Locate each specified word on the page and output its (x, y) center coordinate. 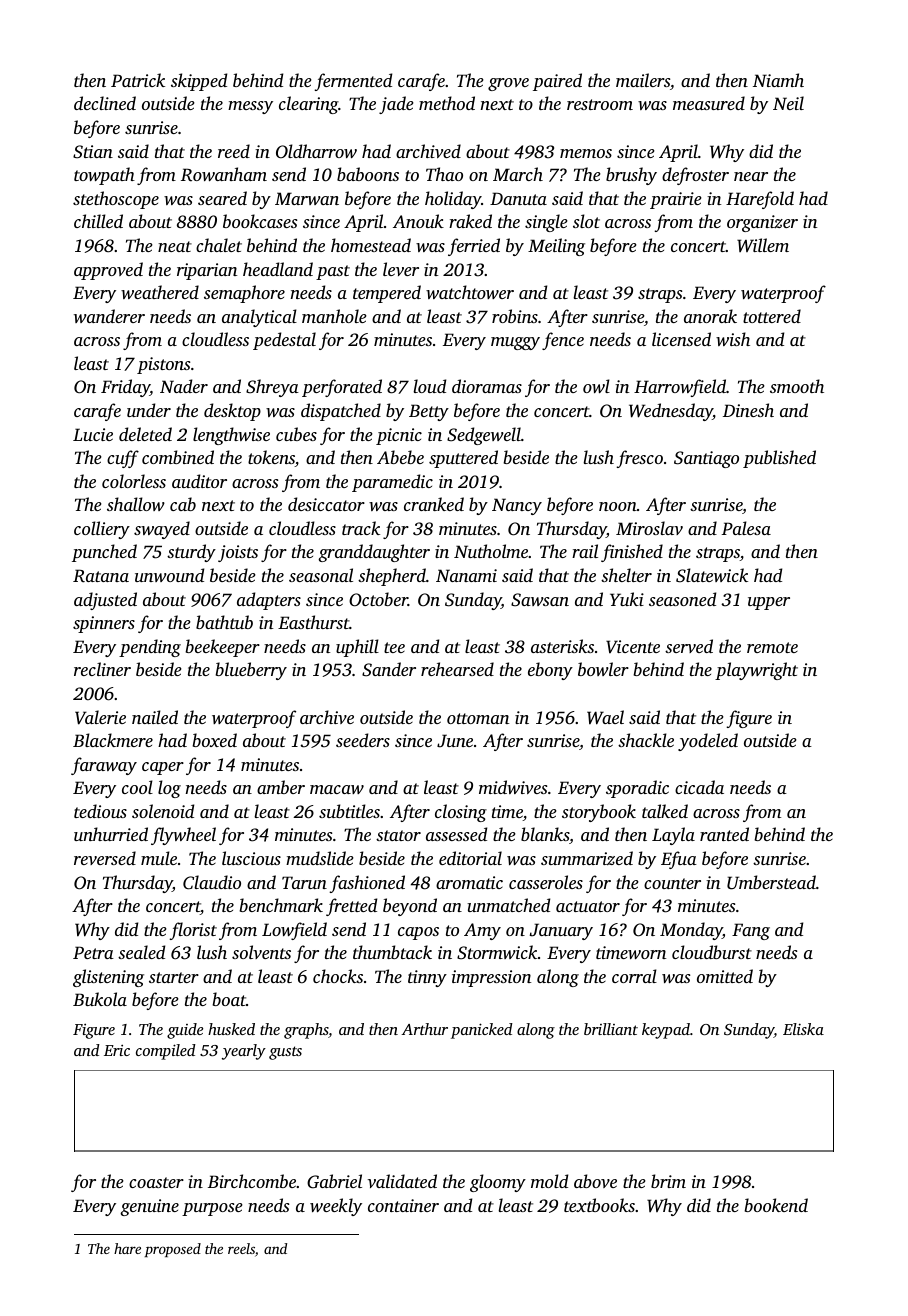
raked (470, 221)
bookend (776, 1205)
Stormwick (497, 952)
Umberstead (771, 882)
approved (108, 271)
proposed (173, 1250)
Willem (763, 245)
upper (769, 603)
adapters (269, 601)
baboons (368, 174)
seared (222, 198)
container (403, 1205)
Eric (117, 1050)
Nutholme (491, 551)
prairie (676, 200)
